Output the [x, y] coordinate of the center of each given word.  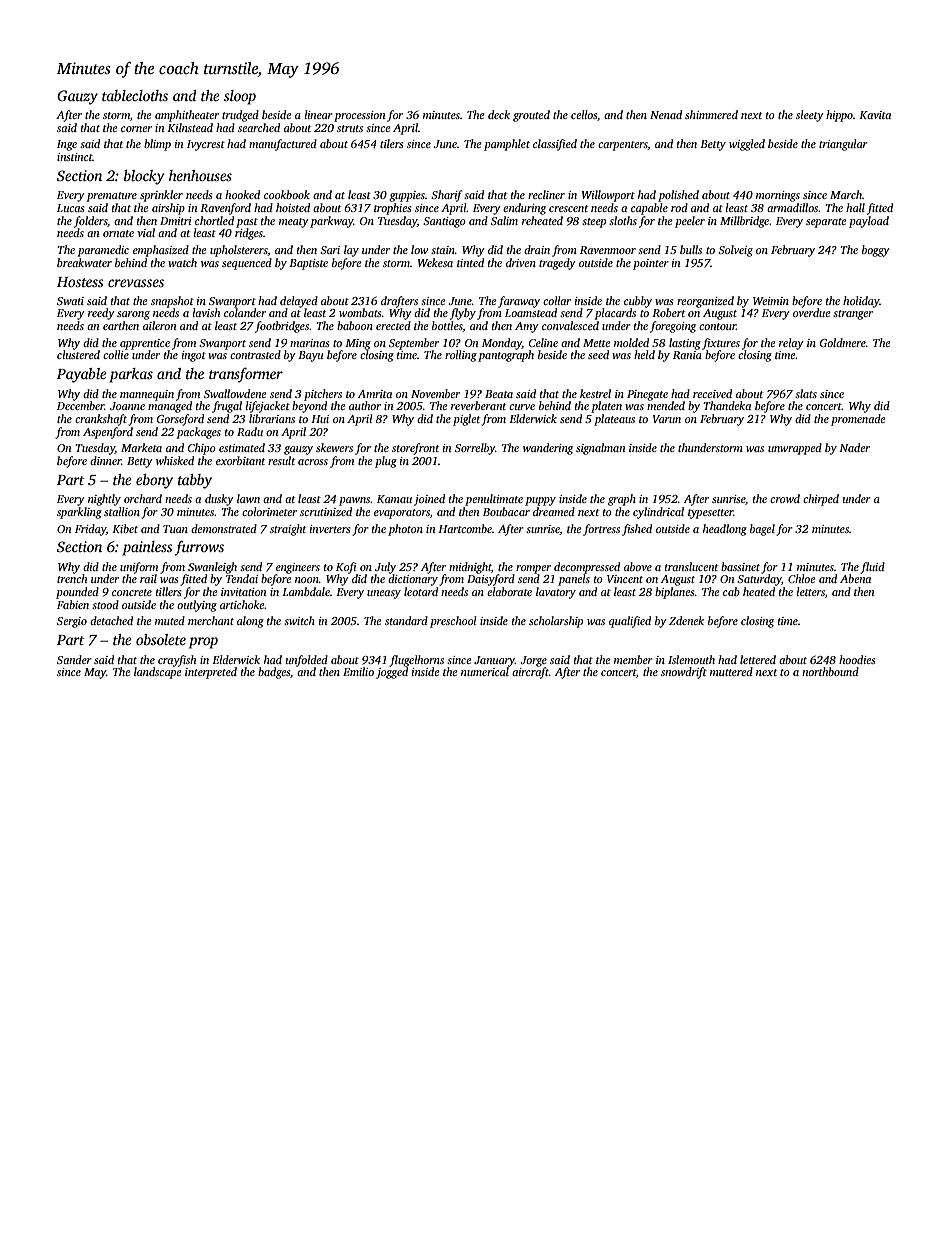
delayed [299, 302]
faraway [519, 302]
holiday [861, 302]
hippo [839, 116]
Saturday [759, 580]
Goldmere [843, 342]
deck [499, 114]
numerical [485, 671]
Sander [74, 659]
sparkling [79, 513]
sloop [240, 97]
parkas [131, 375]
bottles [447, 326]
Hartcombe [465, 528]
